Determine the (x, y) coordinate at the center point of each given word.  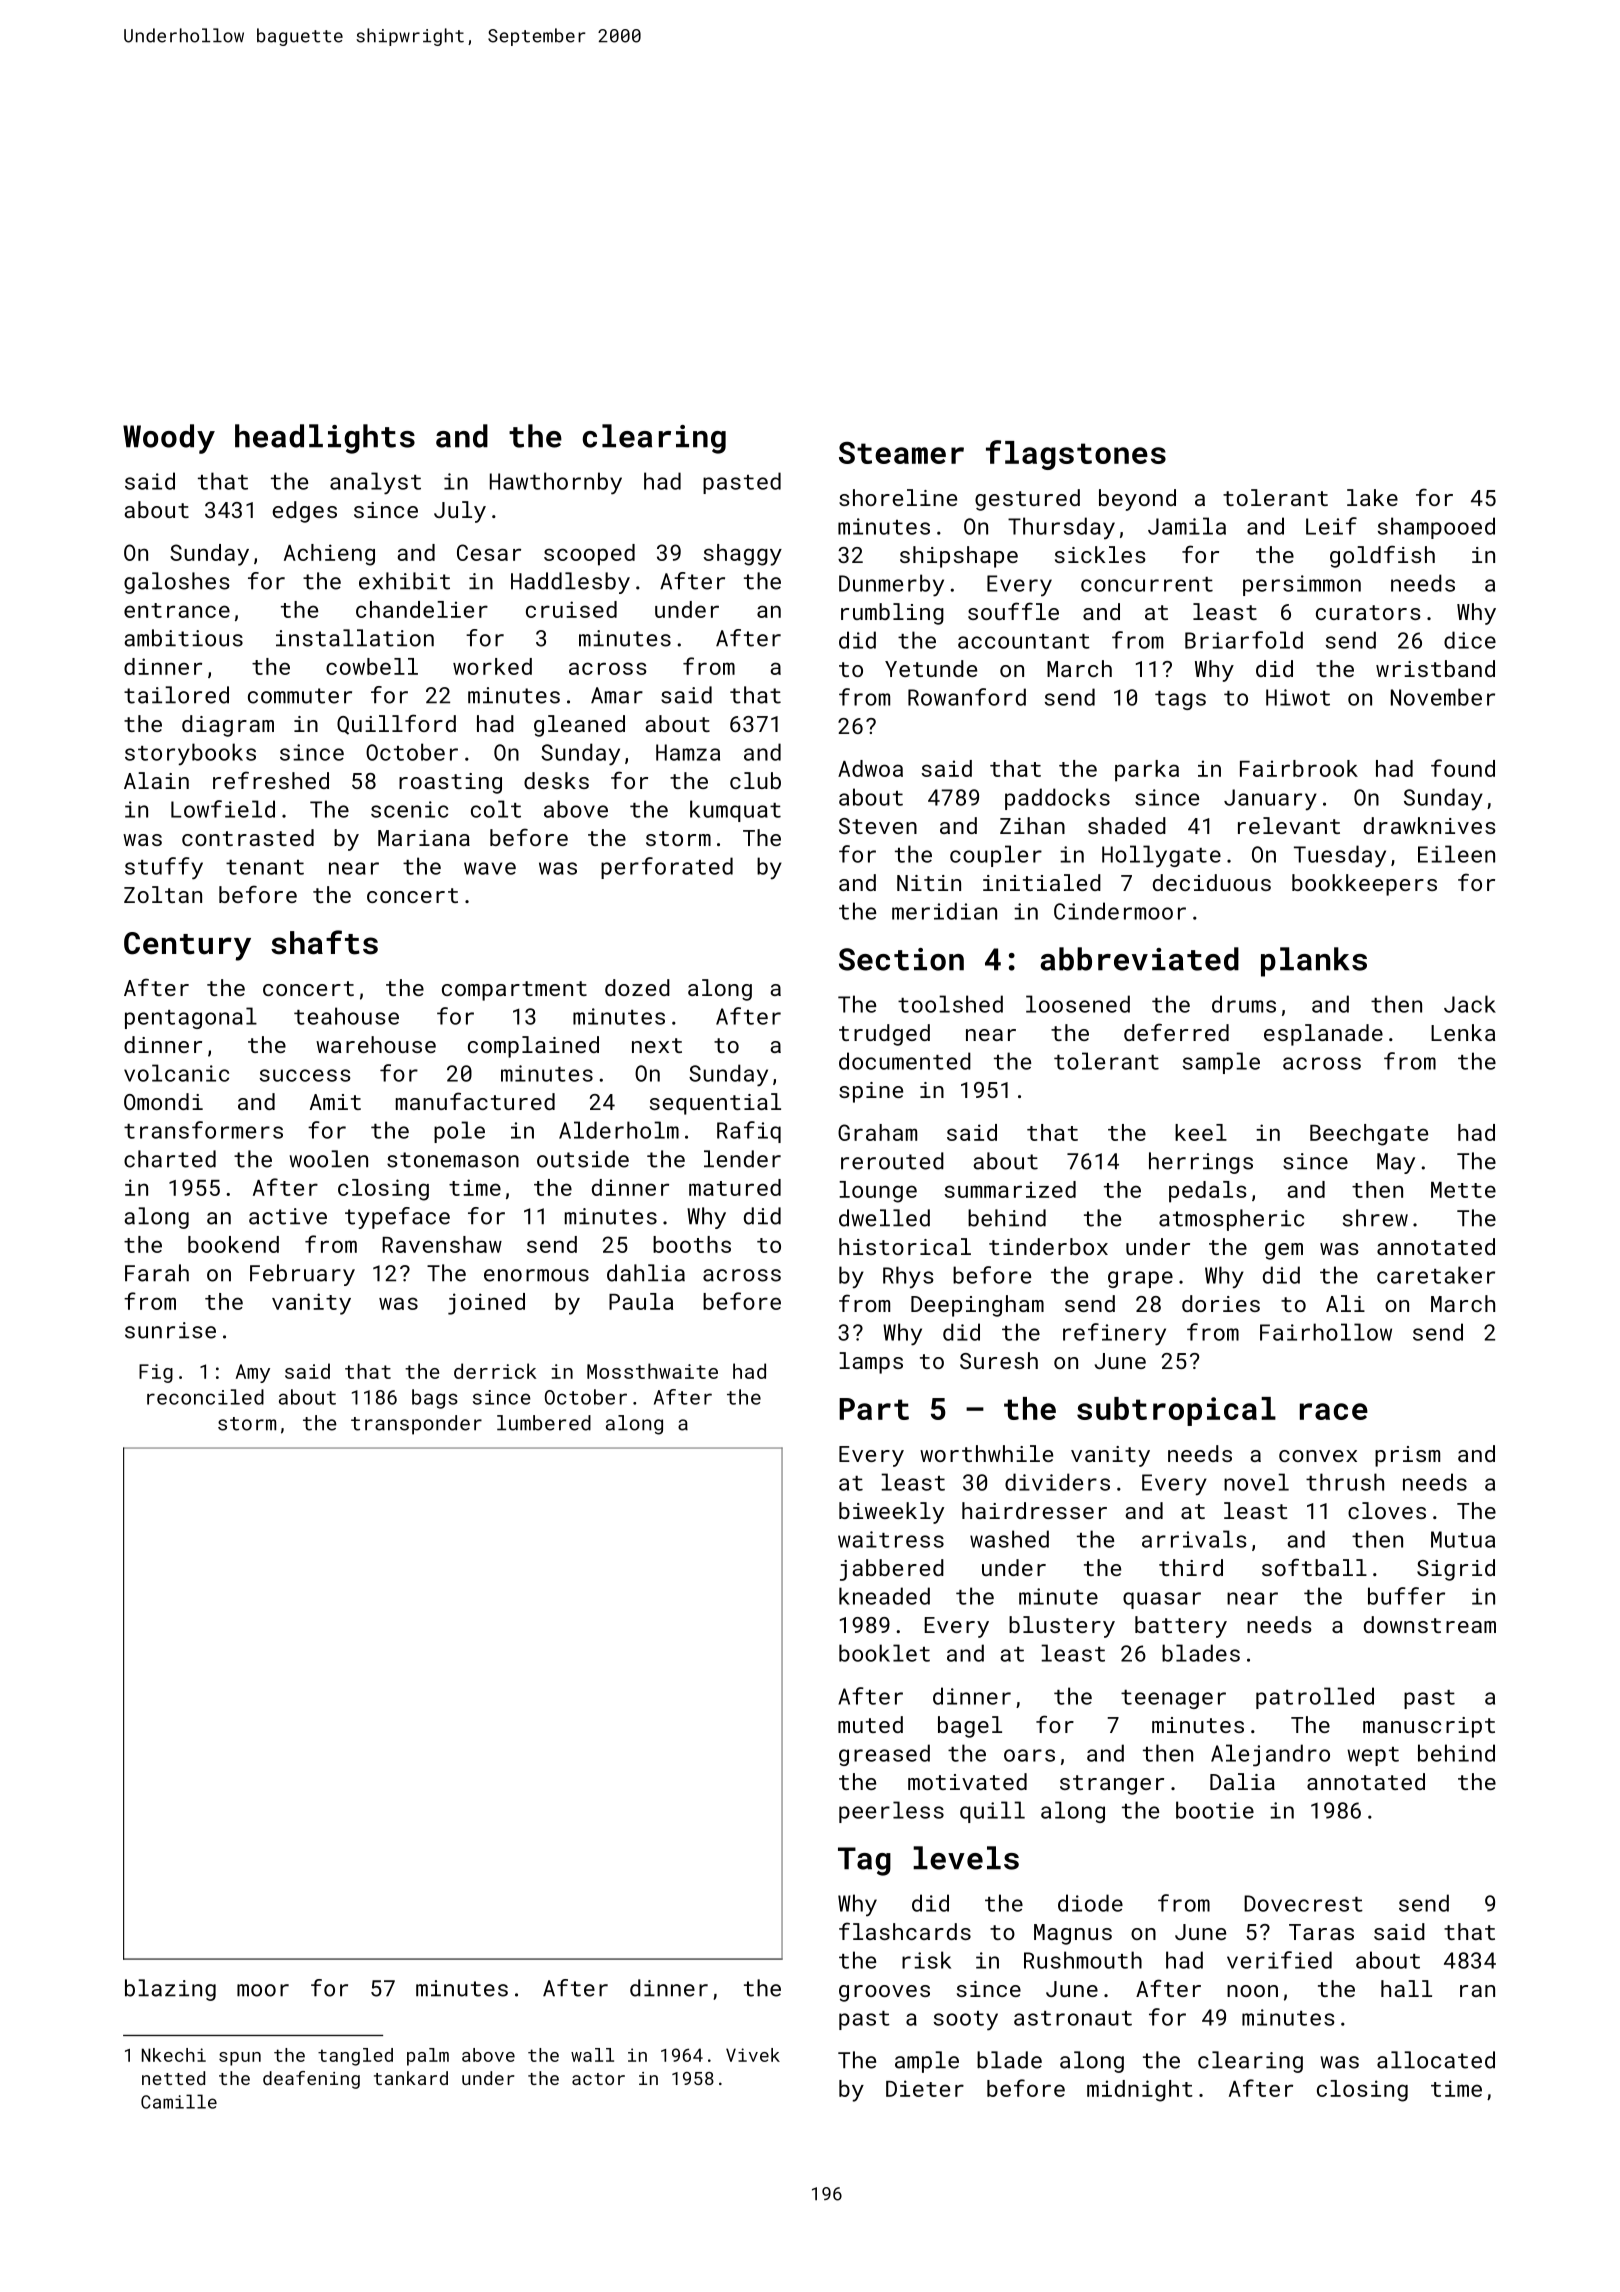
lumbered (544, 1423)
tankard (411, 2078)
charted (170, 1159)
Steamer (901, 453)
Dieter (925, 2088)
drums (1244, 1004)
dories (1221, 1303)
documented (905, 1061)
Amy (253, 1373)
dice (1470, 640)
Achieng (329, 555)
